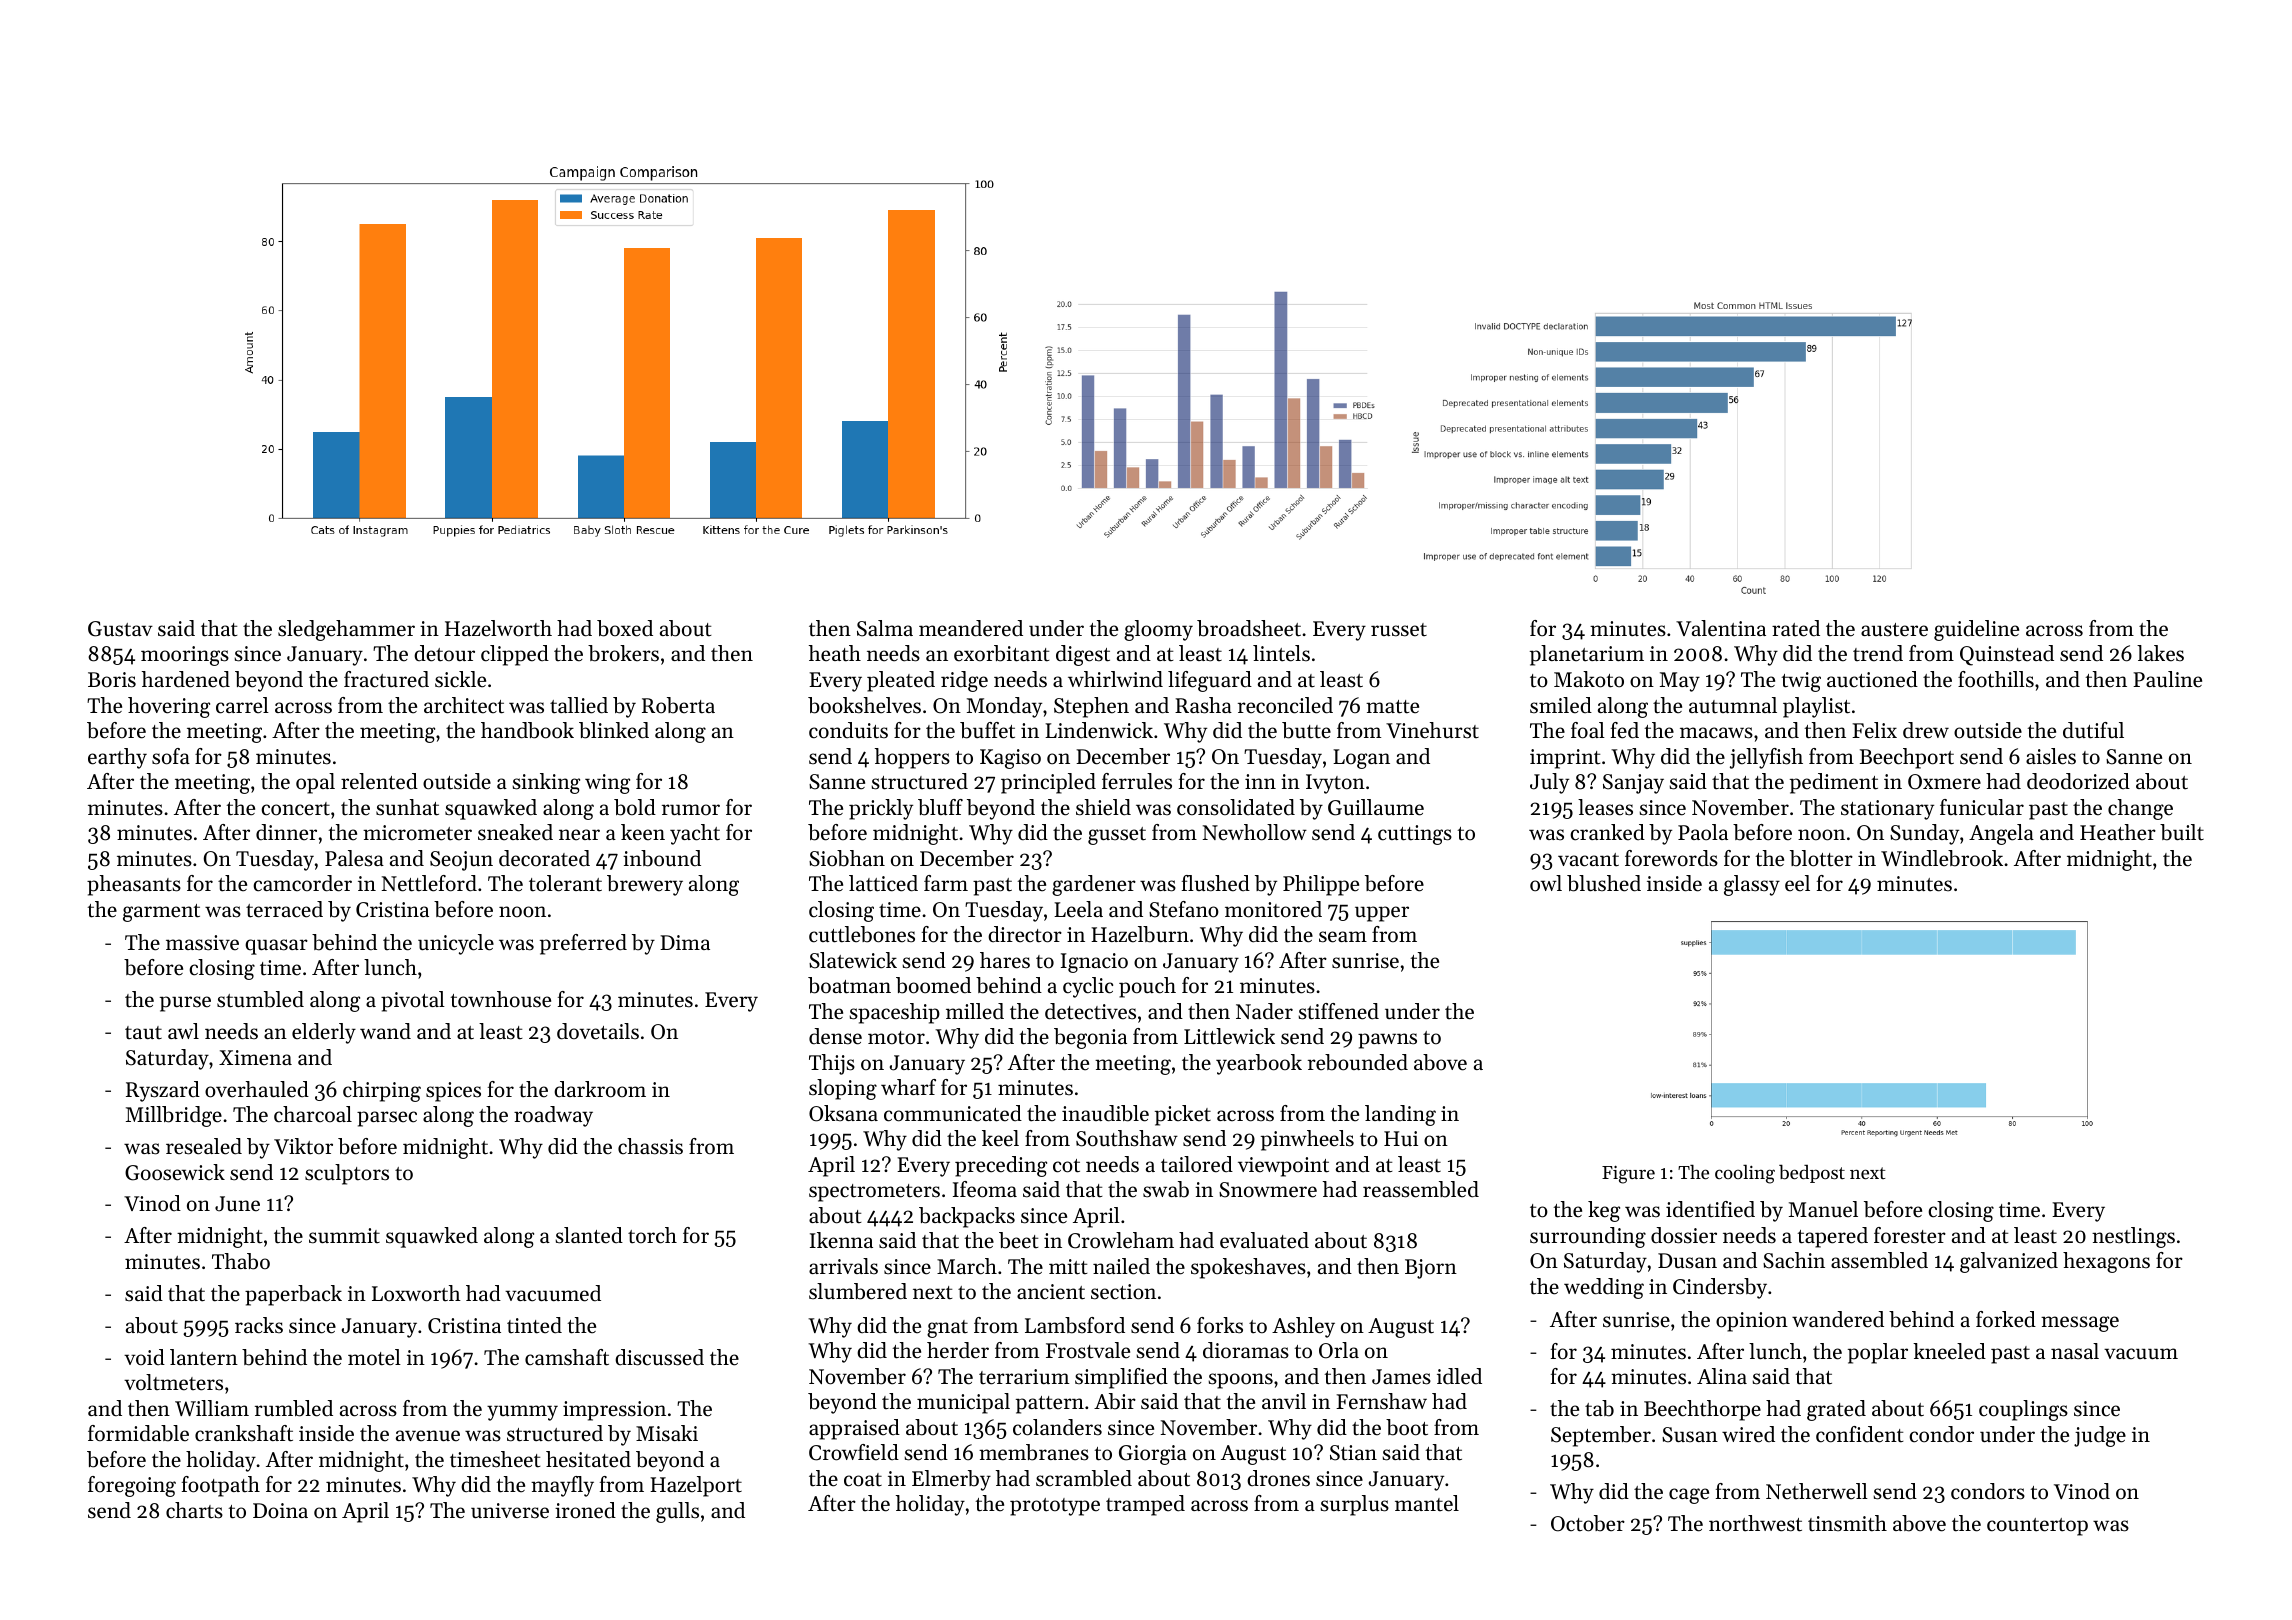  What do you see at coordinates (971, 628) in the image?
I see `meandered` at bounding box center [971, 628].
